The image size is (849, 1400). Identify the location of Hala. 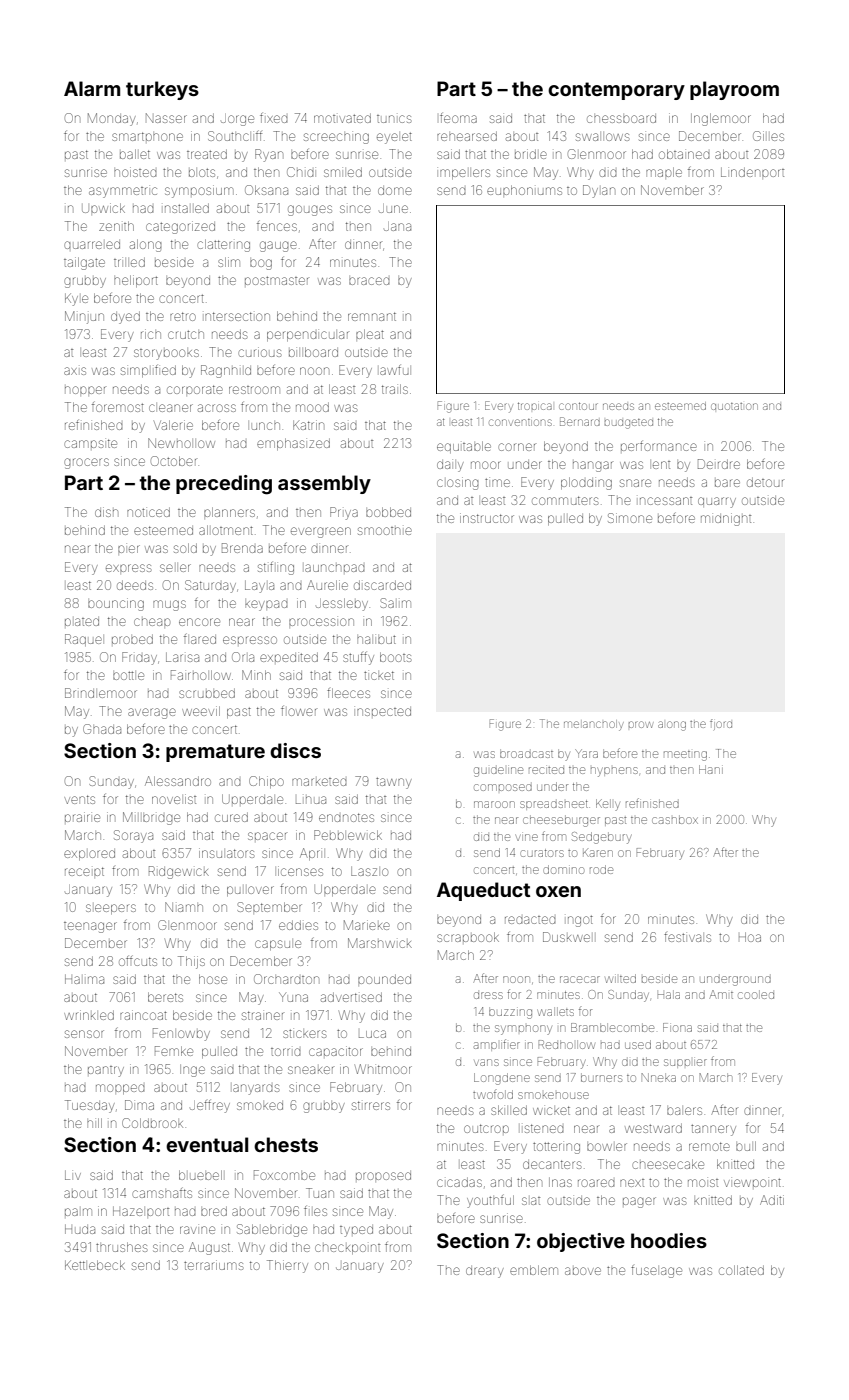
(669, 994).
